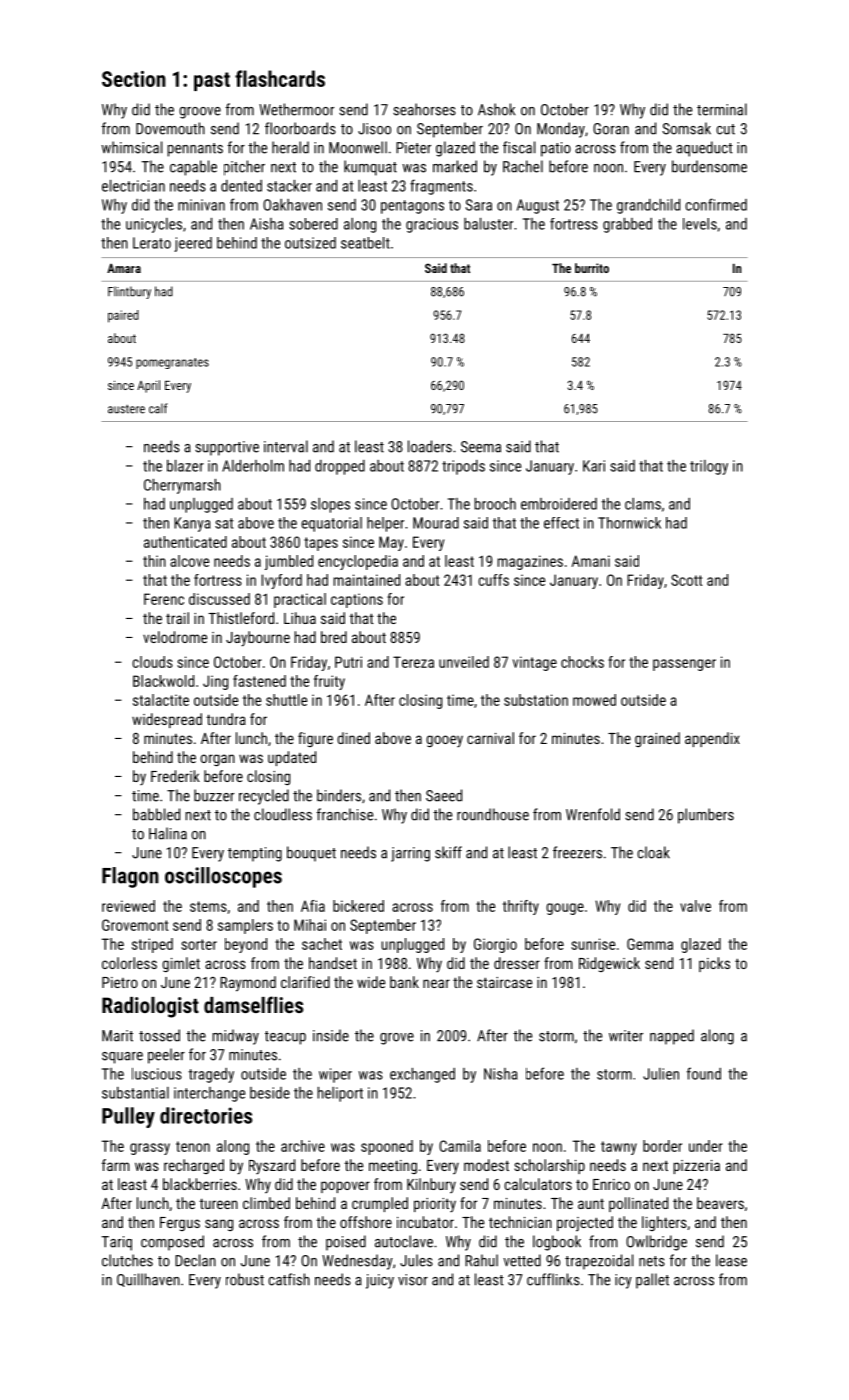 This screenshot has height=1400, width=849. What do you see at coordinates (592, 268) in the screenshot?
I see `burrito` at bounding box center [592, 268].
